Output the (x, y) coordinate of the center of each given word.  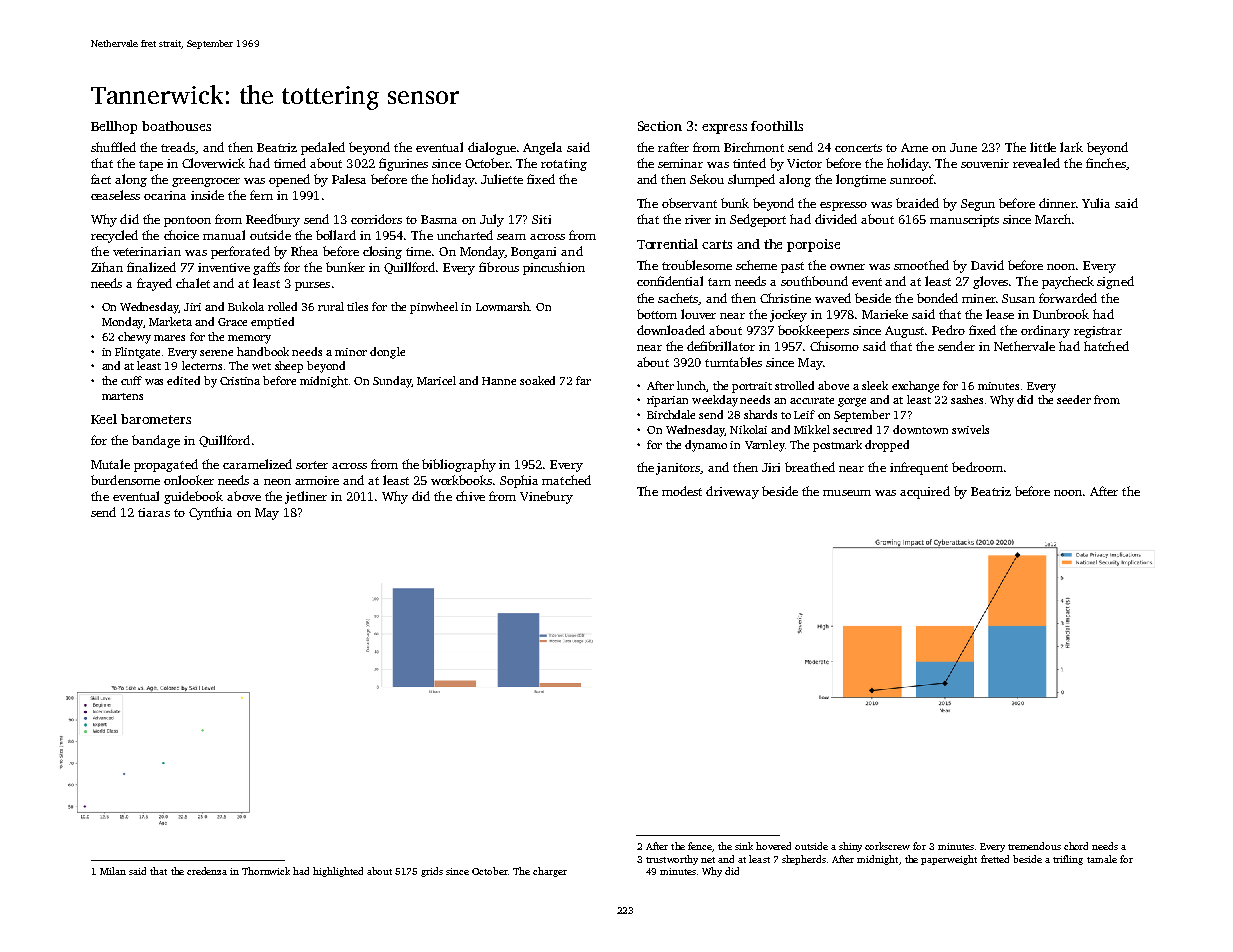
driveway (732, 492)
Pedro (948, 330)
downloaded (671, 330)
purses (312, 286)
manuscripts (964, 221)
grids (432, 872)
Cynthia (210, 513)
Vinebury (546, 497)
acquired (925, 492)
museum (847, 493)
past (792, 267)
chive (470, 496)
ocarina (165, 195)
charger (550, 872)
